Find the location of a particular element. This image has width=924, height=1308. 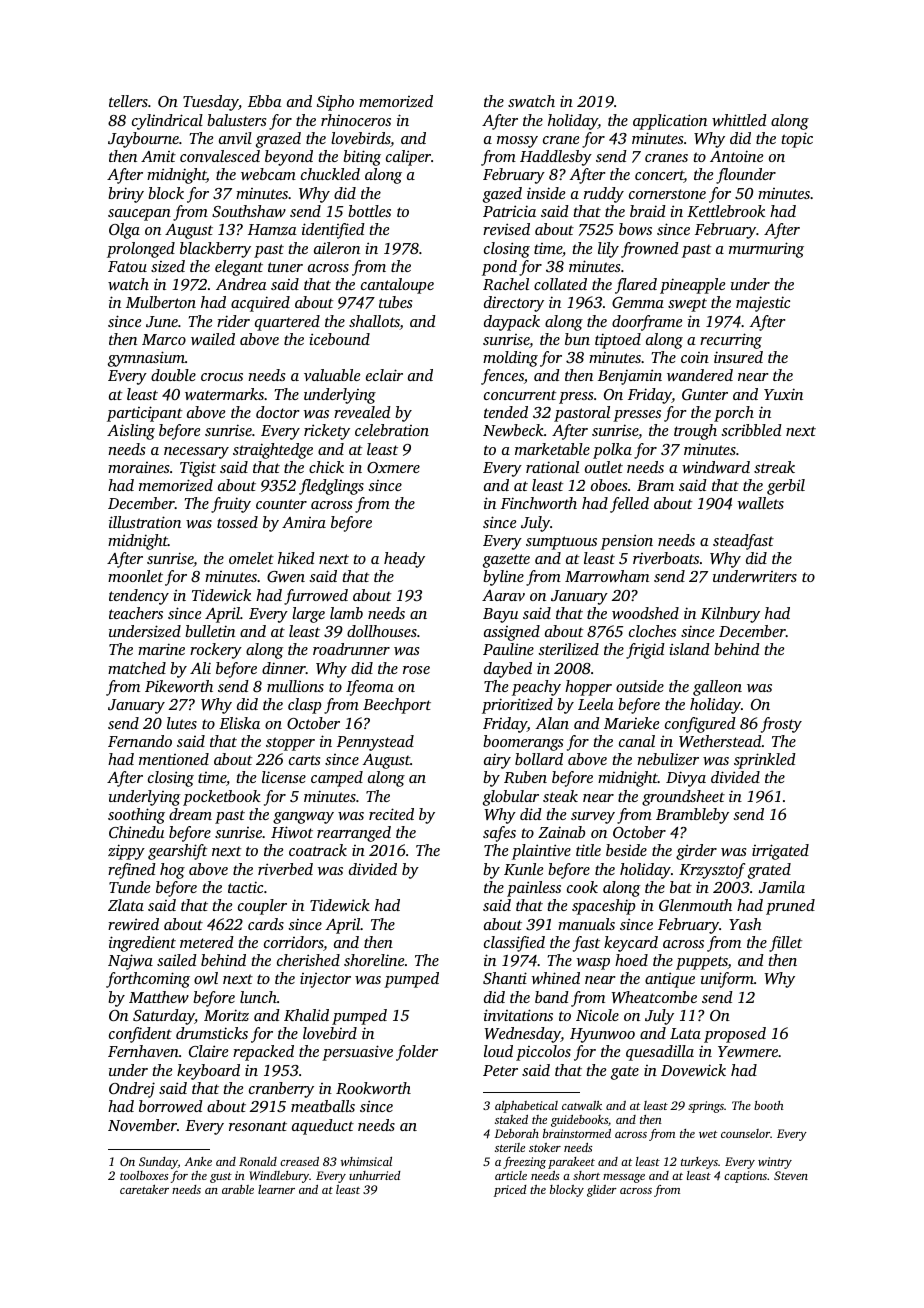

dollhouses is located at coordinates (382, 631).
